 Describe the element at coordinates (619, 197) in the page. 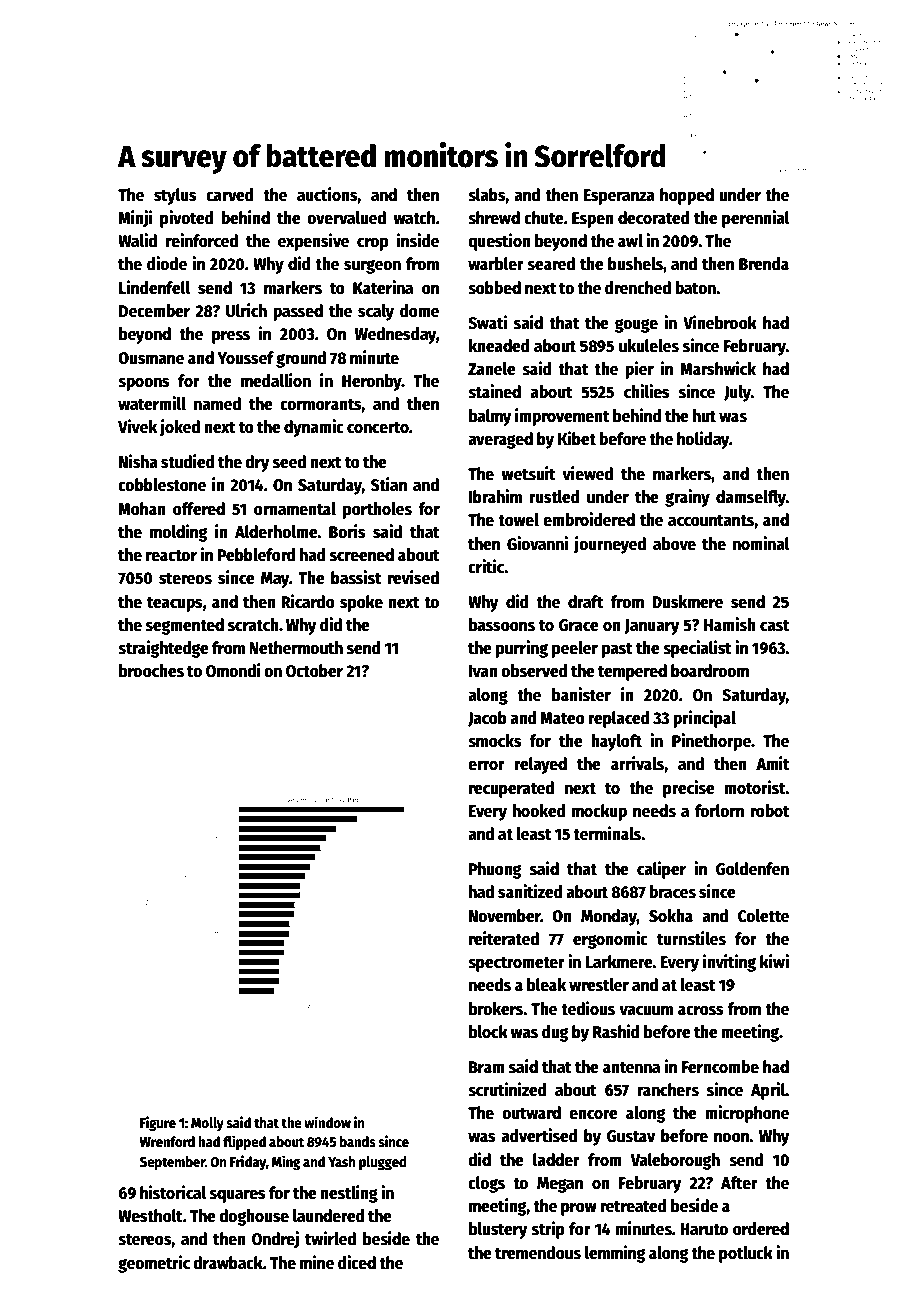

I see `Esperanza` at that location.
